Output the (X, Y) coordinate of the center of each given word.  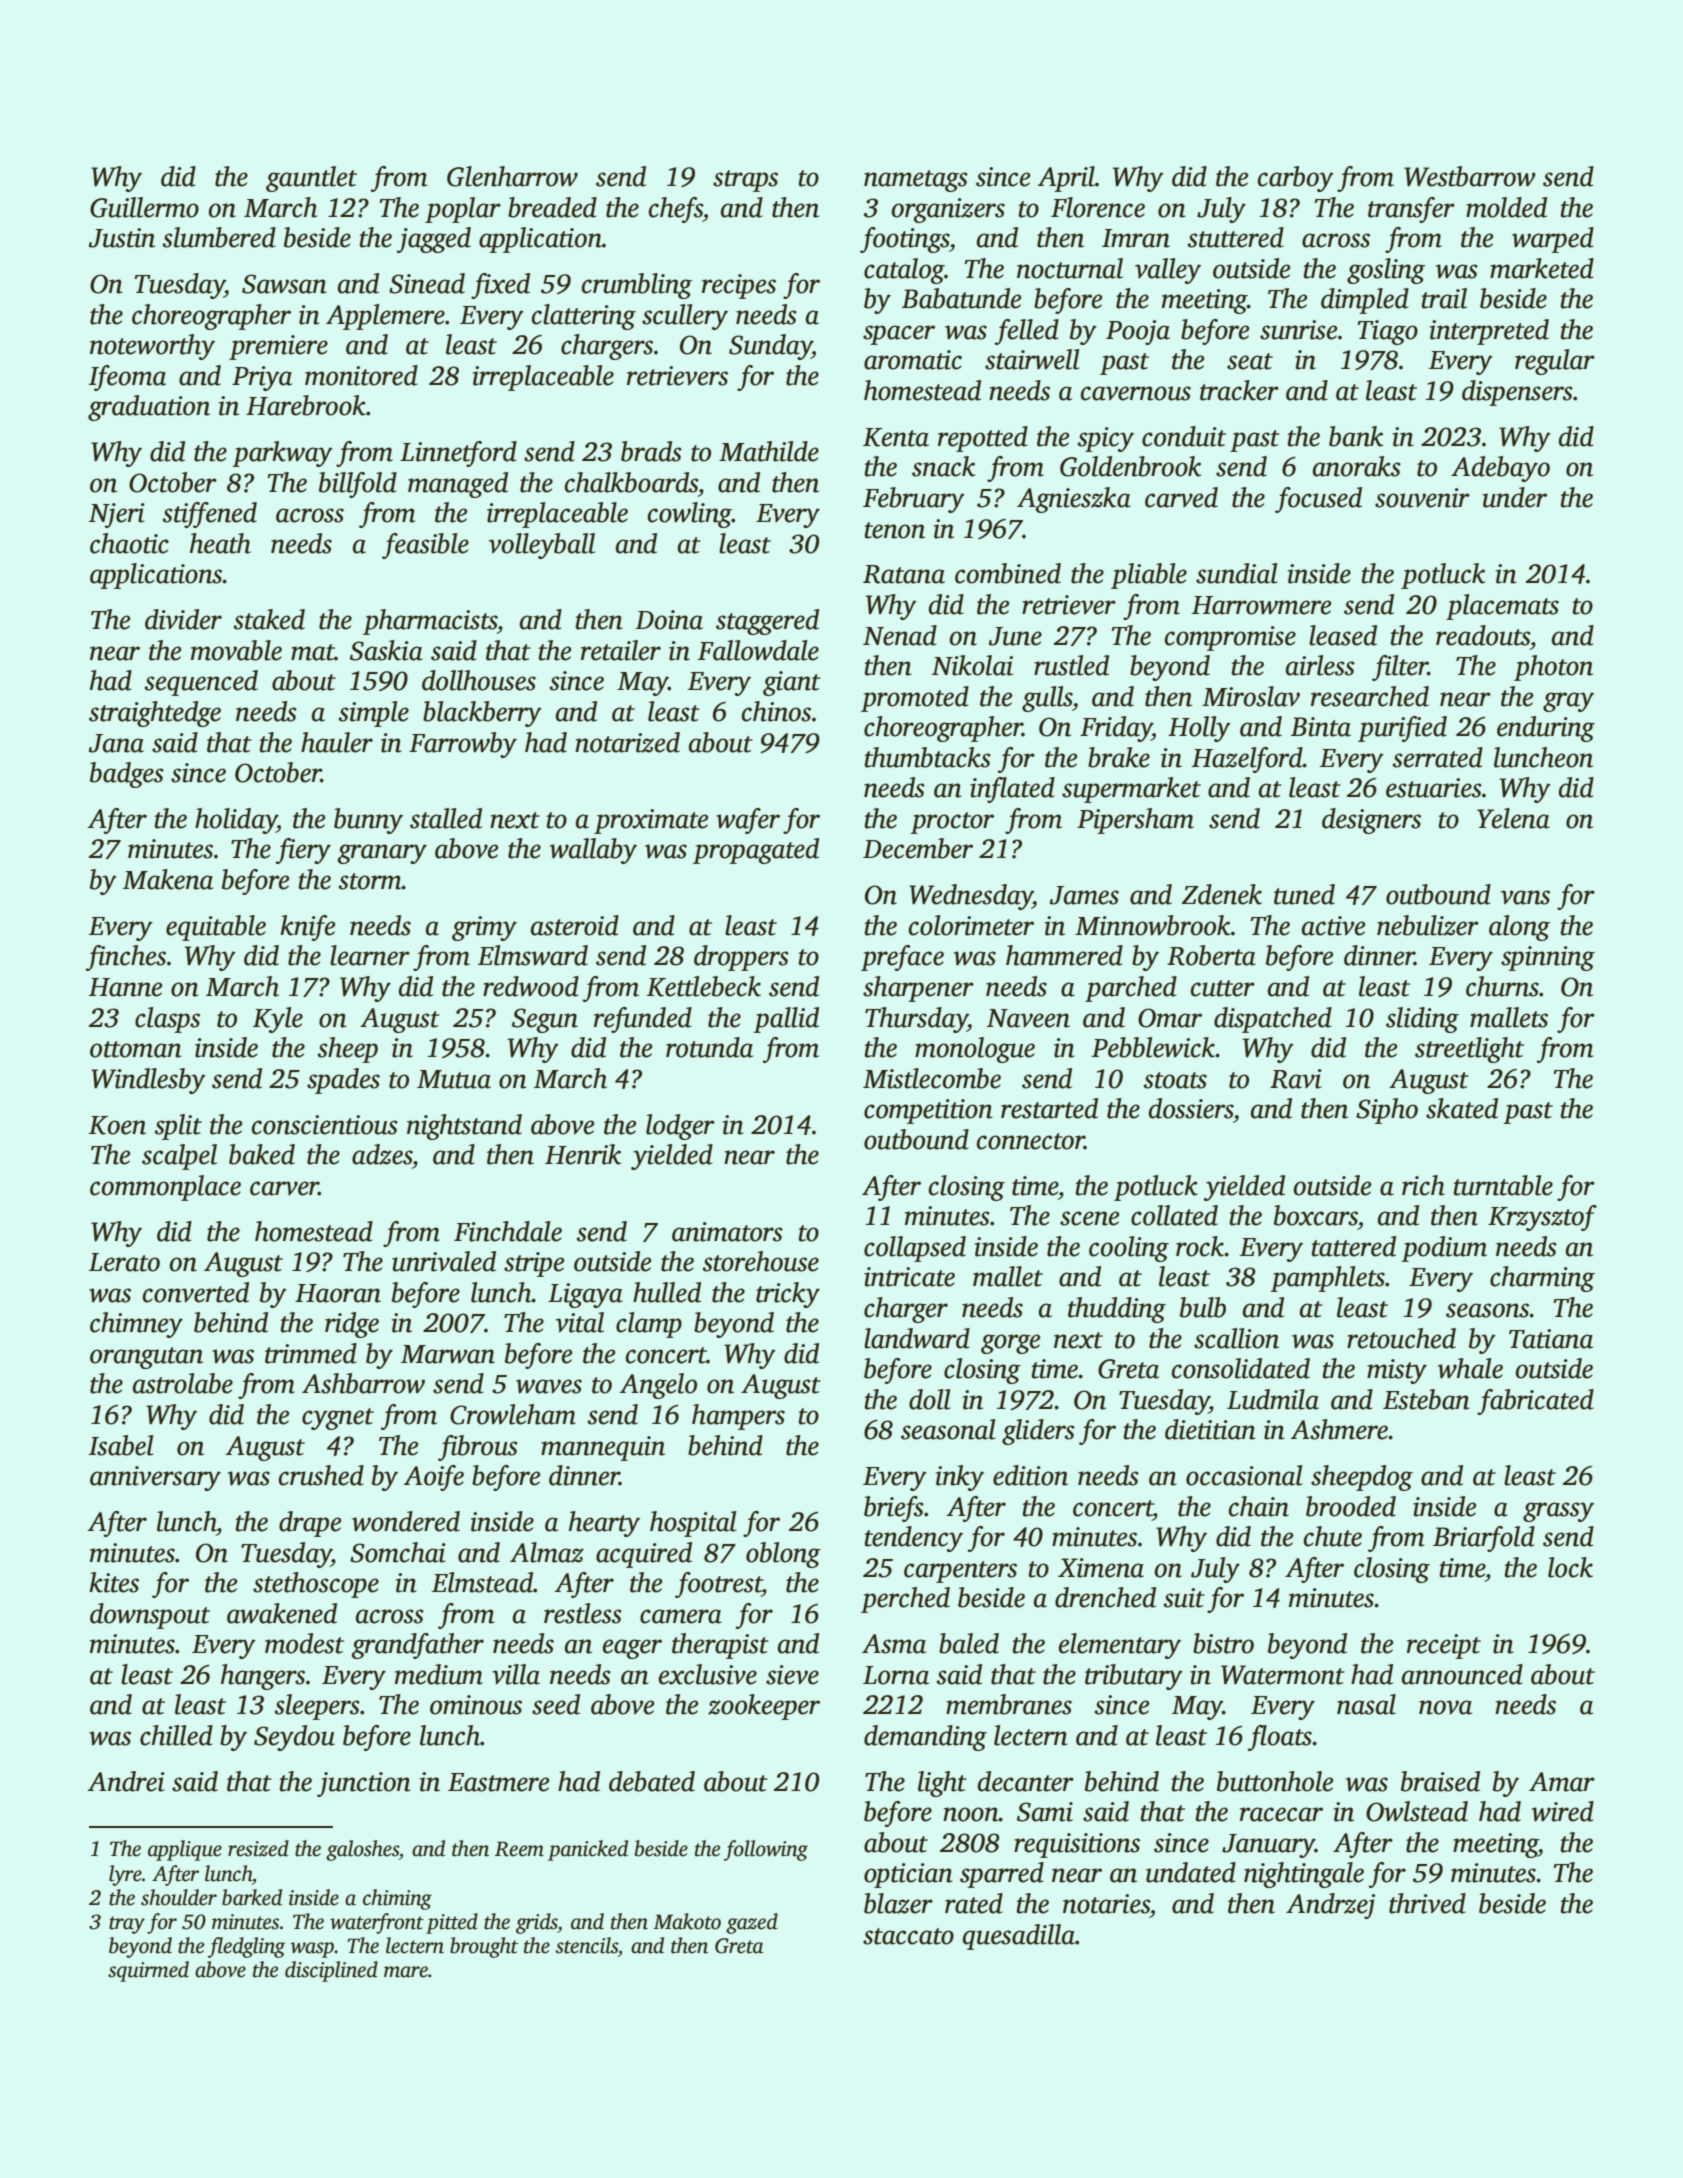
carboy (1296, 179)
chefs (676, 210)
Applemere (385, 317)
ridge (352, 1325)
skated (1462, 1108)
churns (1502, 986)
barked (252, 1897)
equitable (216, 928)
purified (1402, 729)
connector (1031, 1141)
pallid (786, 1020)
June (1015, 636)
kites (114, 1582)
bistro (1223, 1643)
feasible (425, 546)
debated (652, 1781)
